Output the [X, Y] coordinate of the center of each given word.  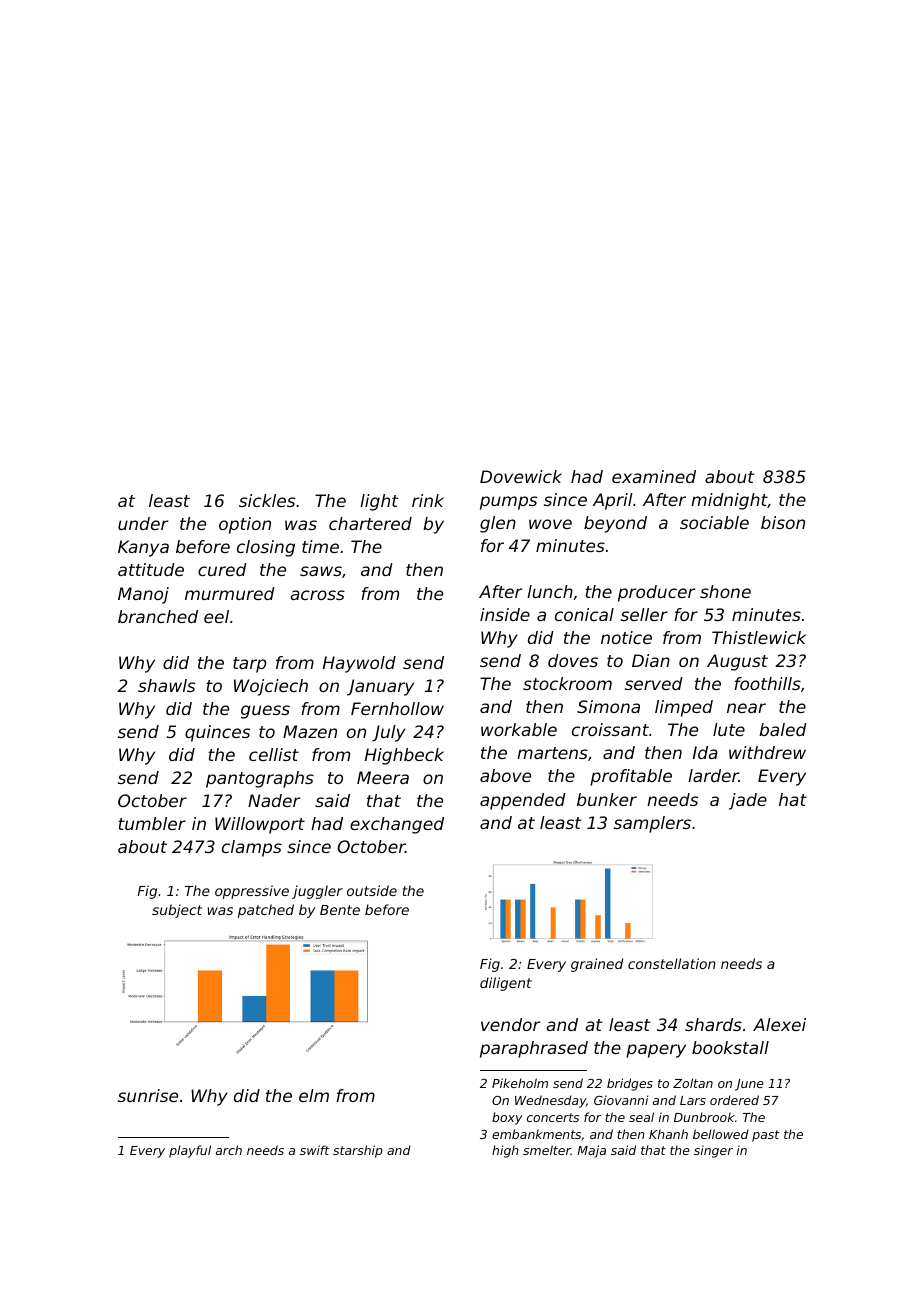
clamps [252, 848]
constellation [672, 963]
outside [372, 890]
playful [190, 1151]
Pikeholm [520, 1083]
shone [725, 591]
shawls [166, 685]
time [320, 546]
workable [519, 729]
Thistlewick [759, 637]
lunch [550, 591]
